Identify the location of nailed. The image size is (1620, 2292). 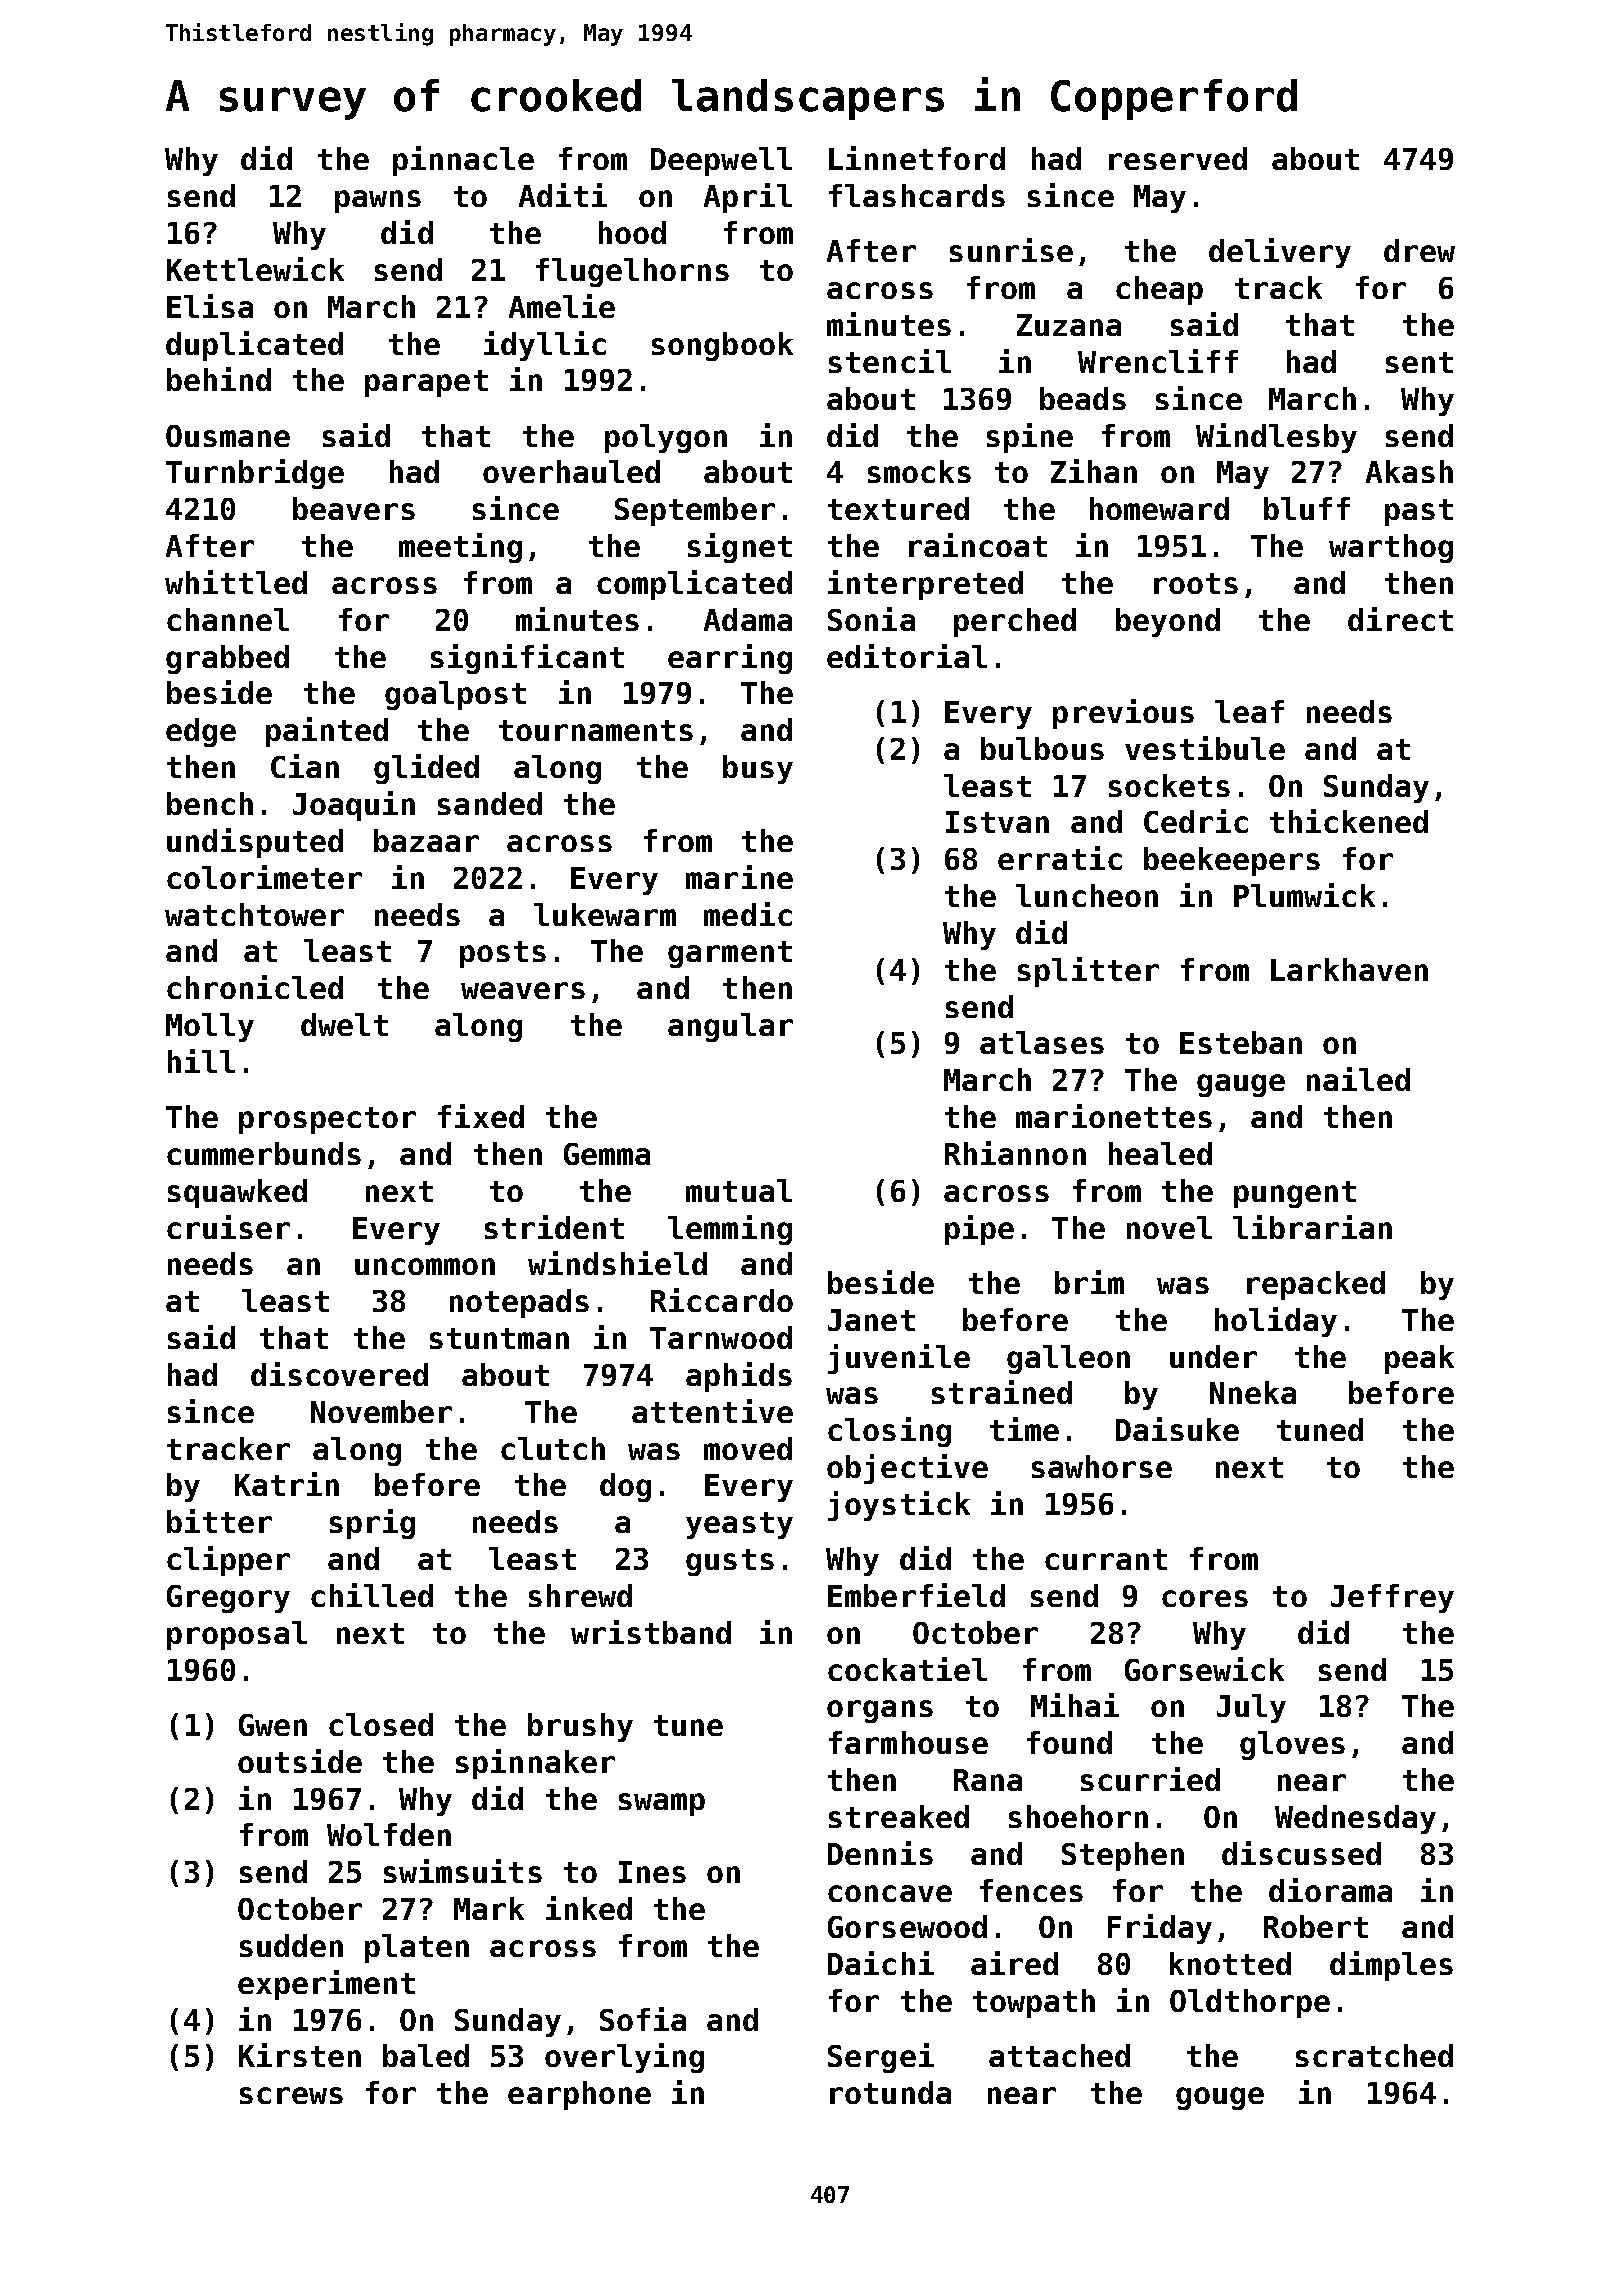
(1358, 1079).
